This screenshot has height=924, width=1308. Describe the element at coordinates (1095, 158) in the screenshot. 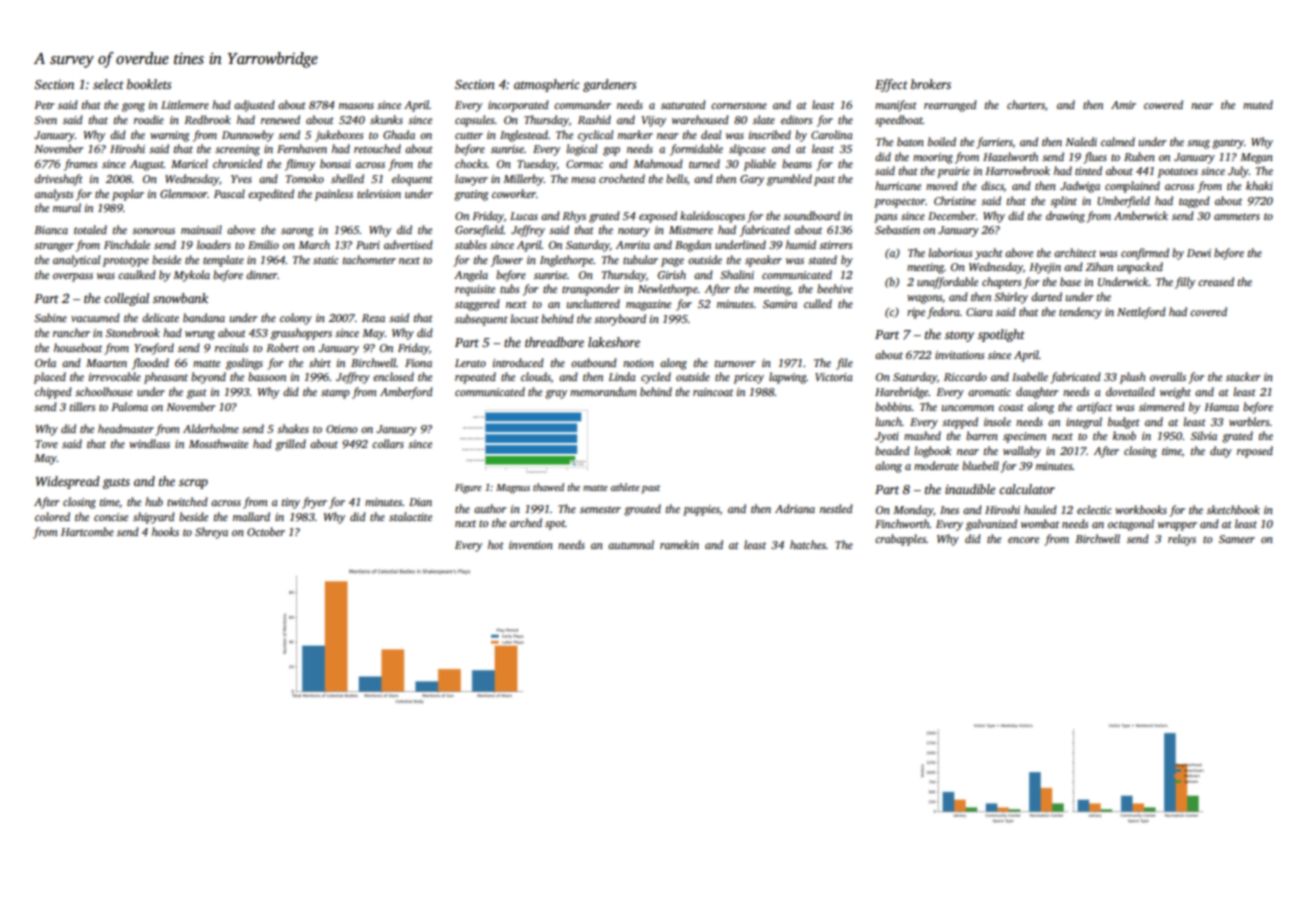

I see `flues` at that location.
